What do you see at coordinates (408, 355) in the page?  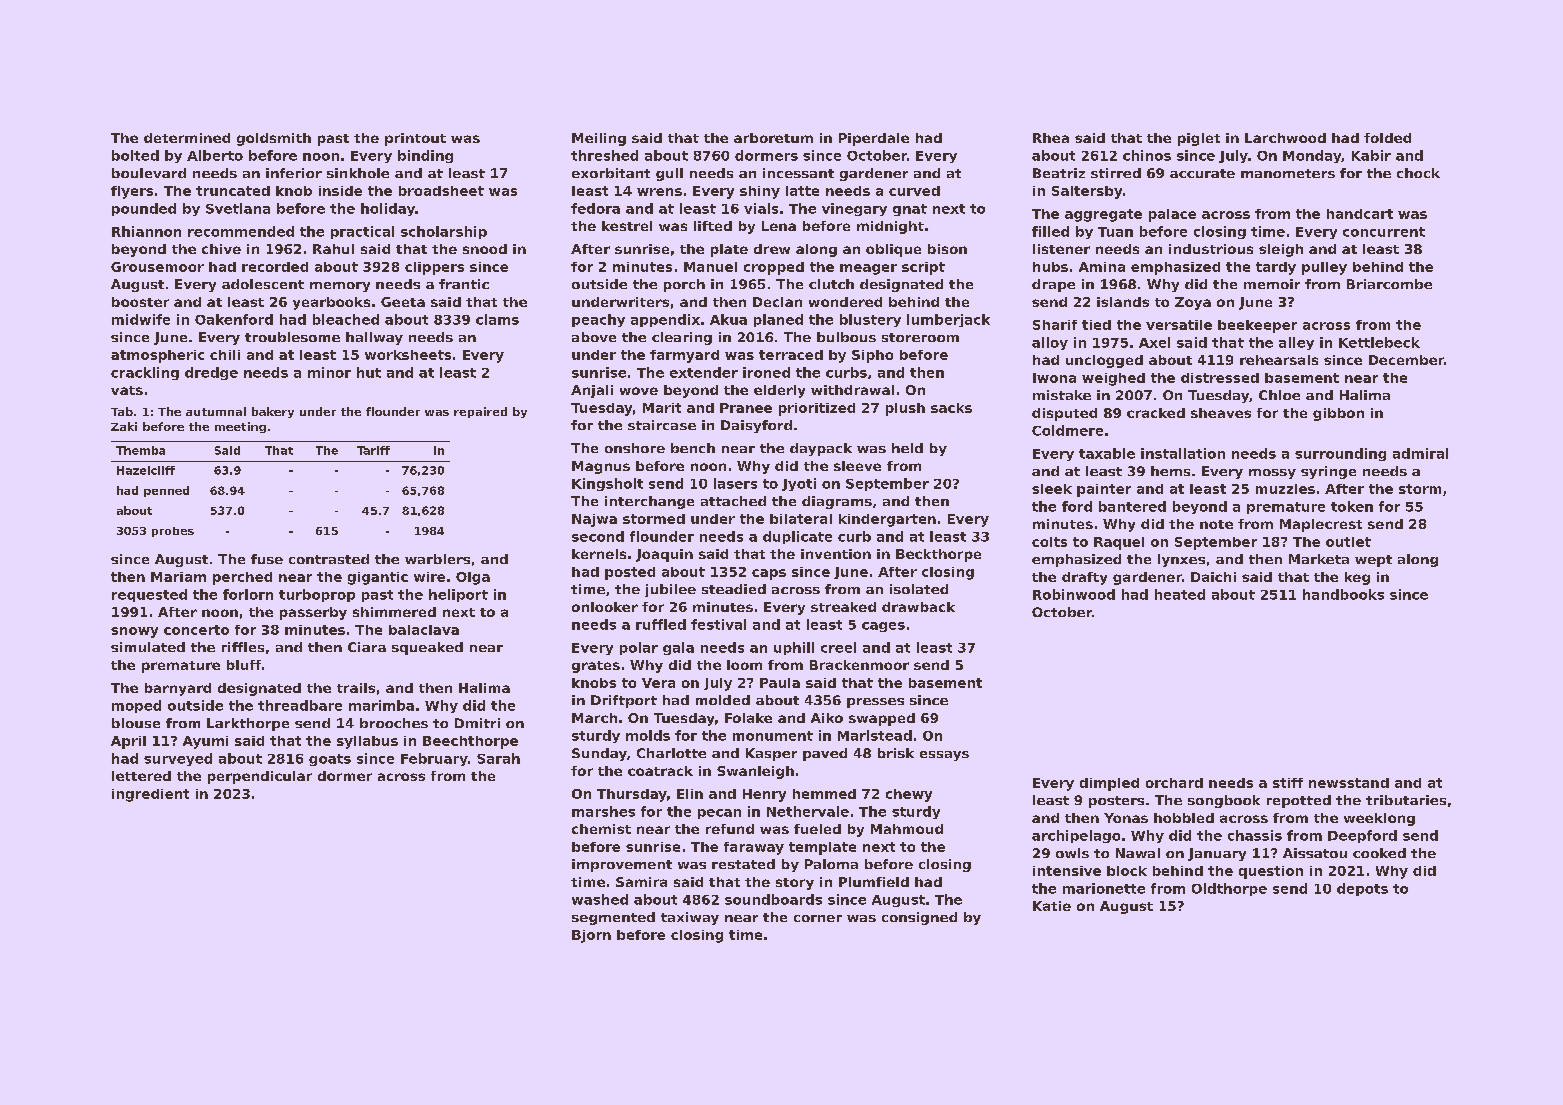 I see `worksheets` at bounding box center [408, 355].
